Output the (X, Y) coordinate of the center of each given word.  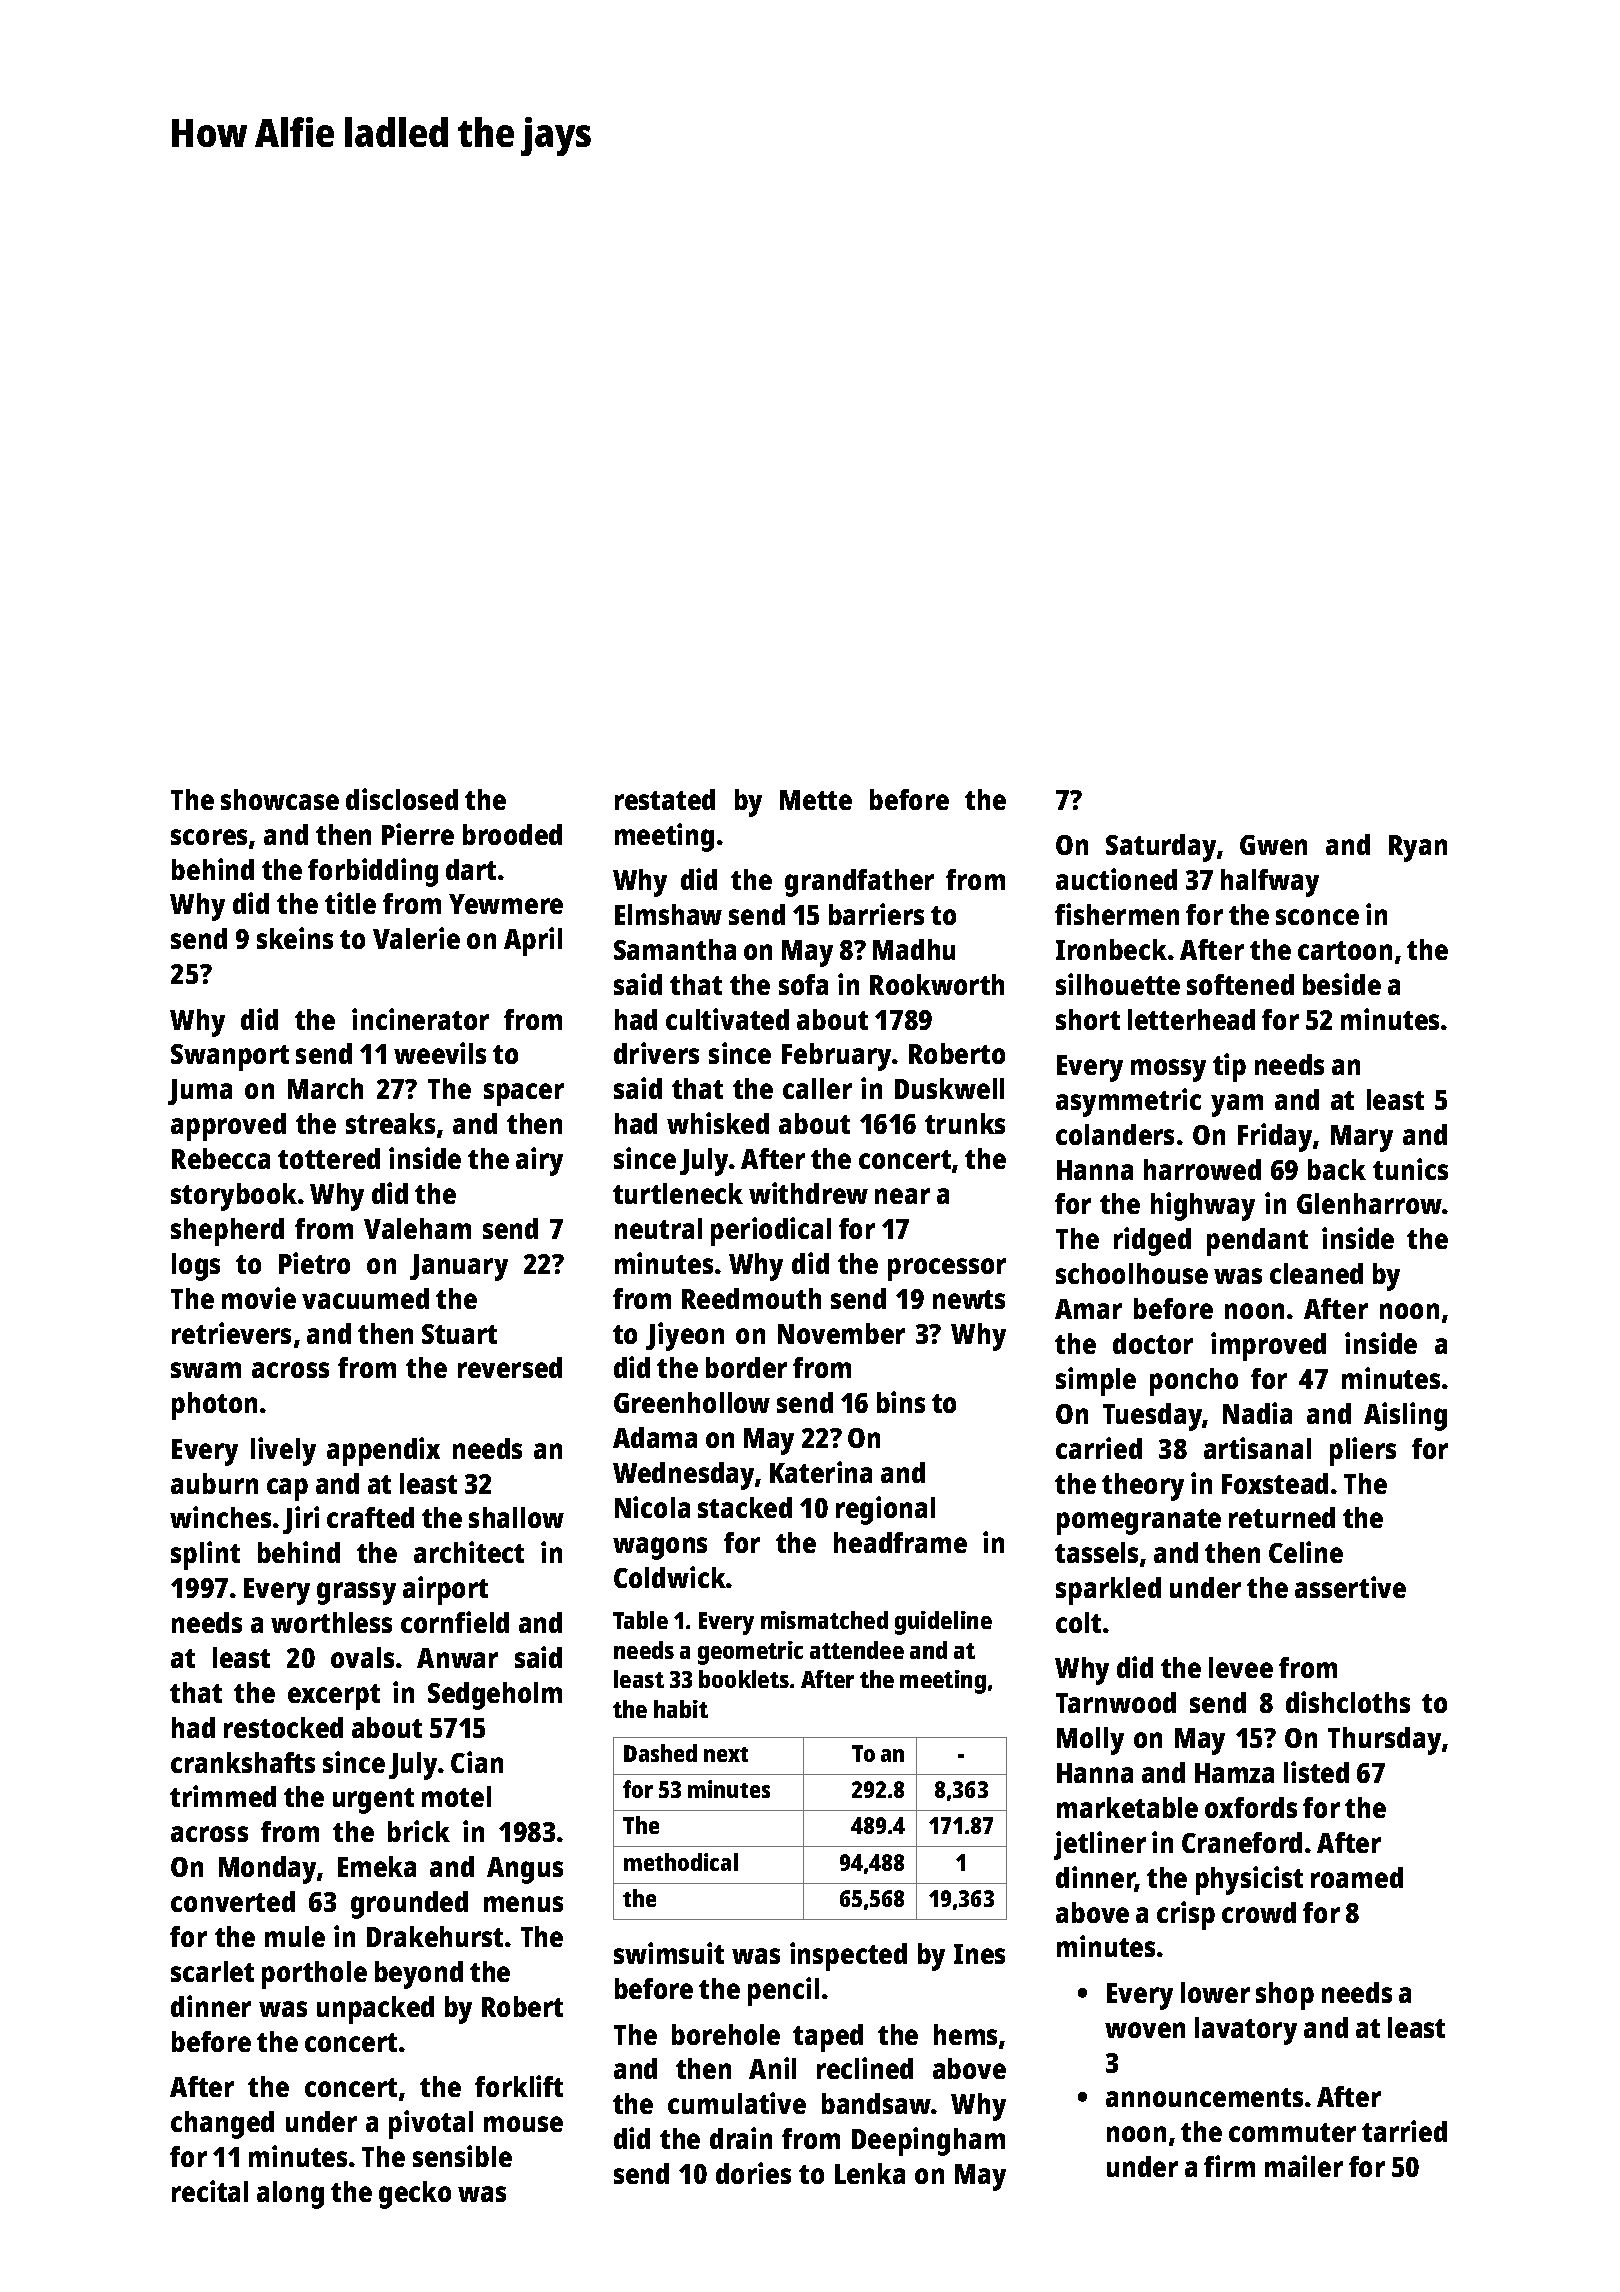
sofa (803, 984)
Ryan (1418, 848)
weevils (440, 1053)
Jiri (301, 1520)
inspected (848, 1956)
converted (233, 1901)
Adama (655, 1437)
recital (210, 2191)
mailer (1304, 2166)
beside (1342, 984)
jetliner (1100, 1845)
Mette (816, 800)
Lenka (870, 2173)
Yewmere (506, 904)
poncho (1194, 1382)
